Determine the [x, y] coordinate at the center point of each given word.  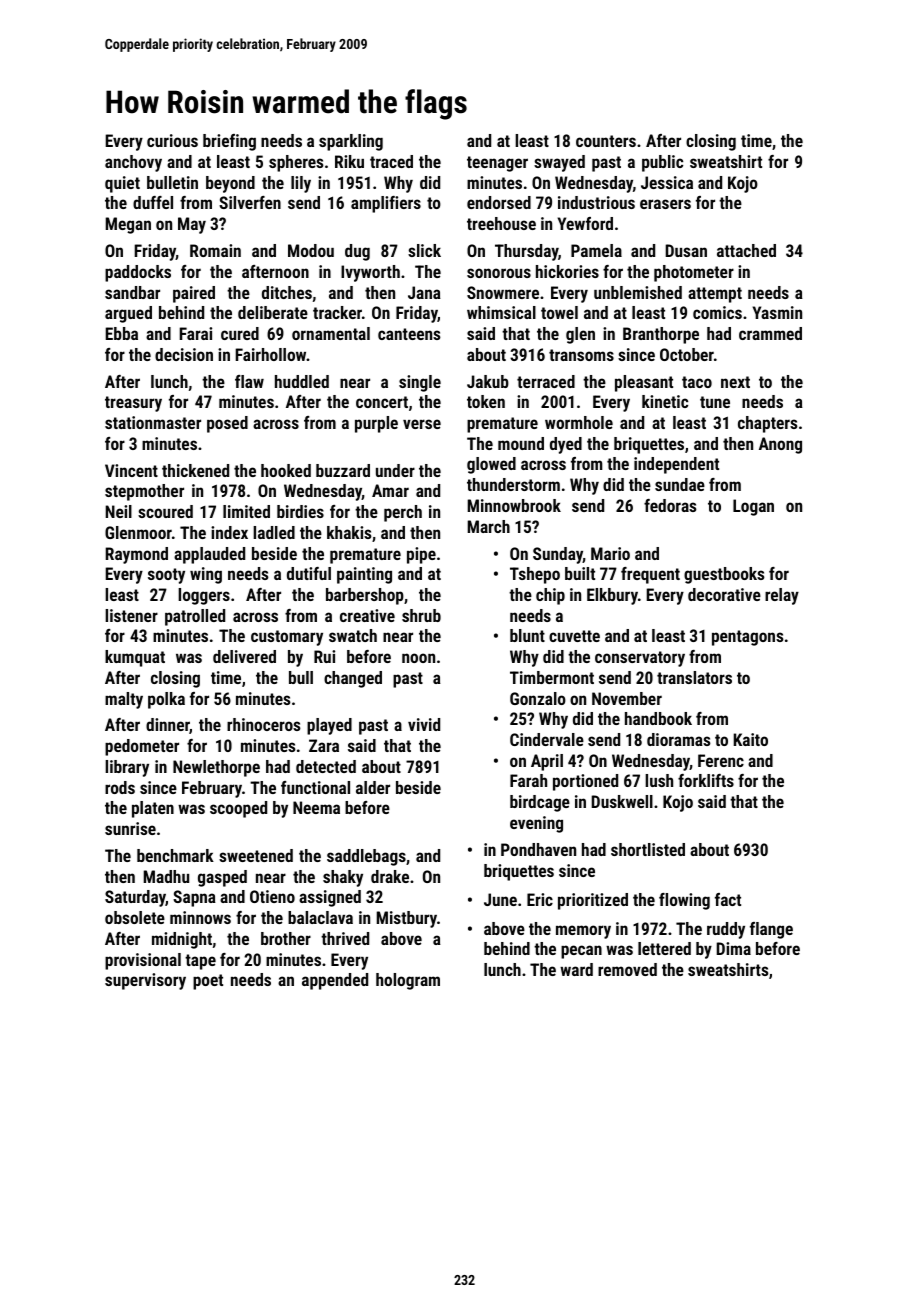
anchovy [133, 163]
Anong [780, 445]
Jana [424, 292]
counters [606, 141]
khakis [349, 532]
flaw [249, 381]
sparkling [351, 142]
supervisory [145, 981]
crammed [770, 333]
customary [287, 638]
